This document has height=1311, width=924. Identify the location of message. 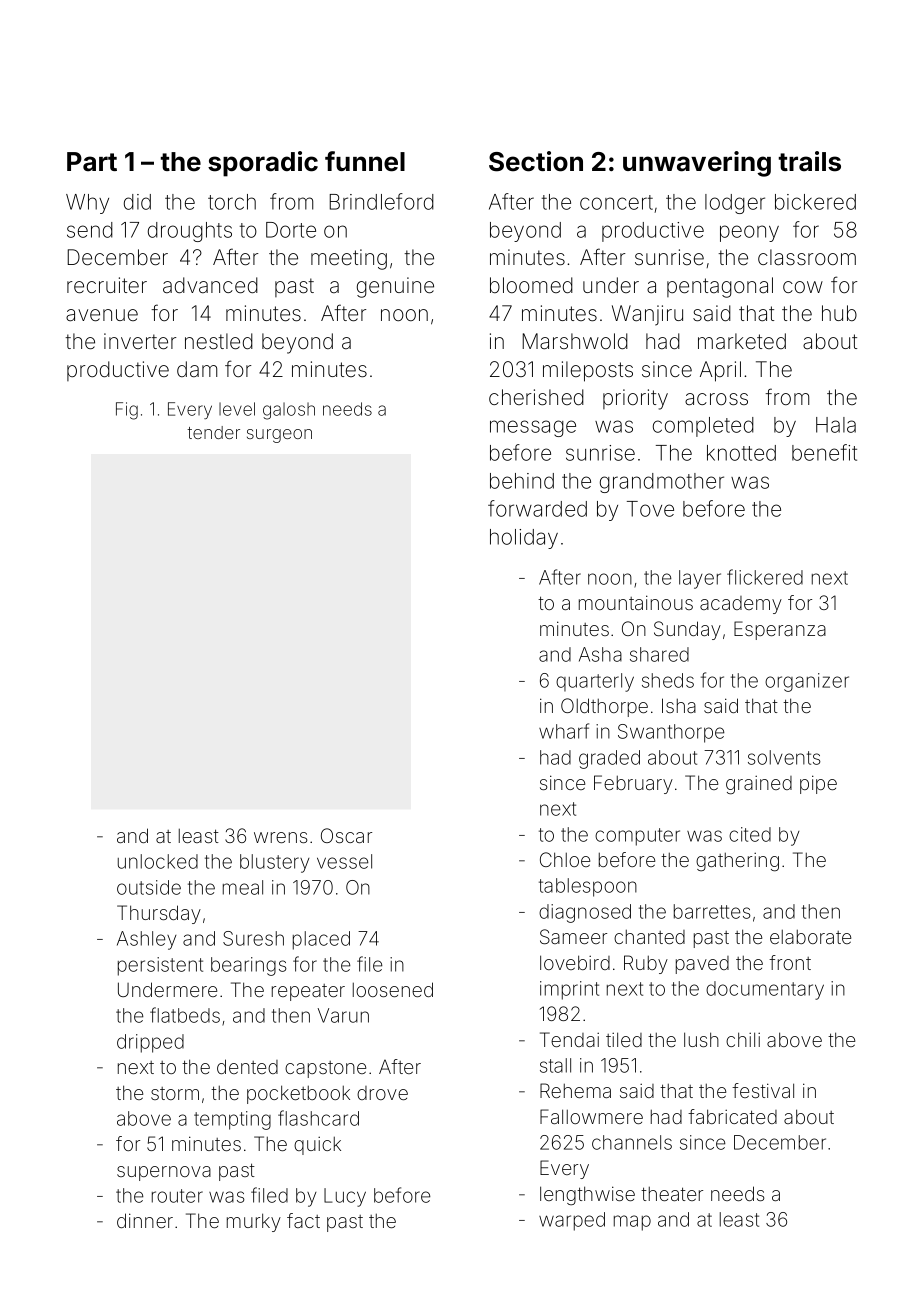
(533, 428).
